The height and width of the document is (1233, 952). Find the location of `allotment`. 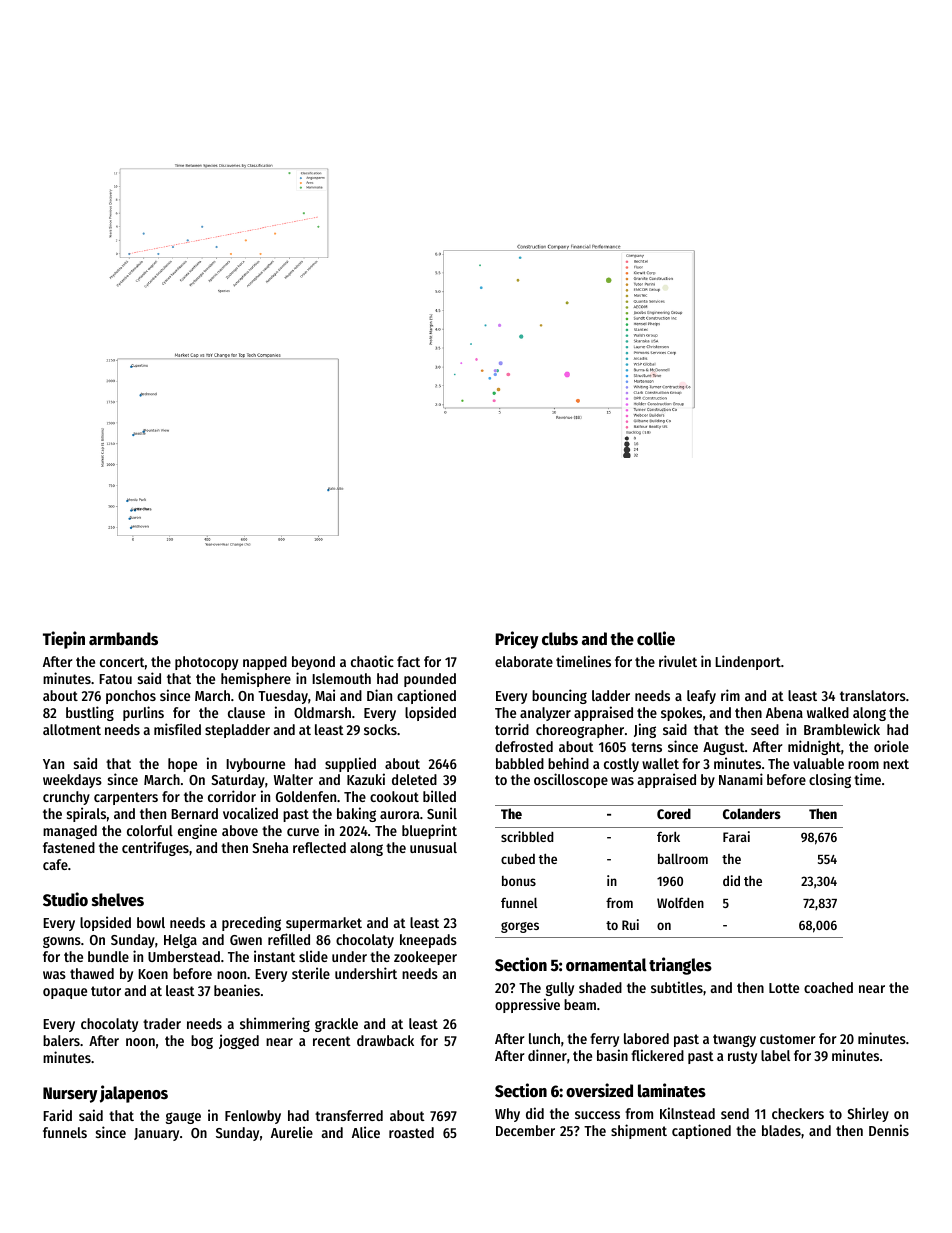

allotment is located at coordinates (72, 729).
